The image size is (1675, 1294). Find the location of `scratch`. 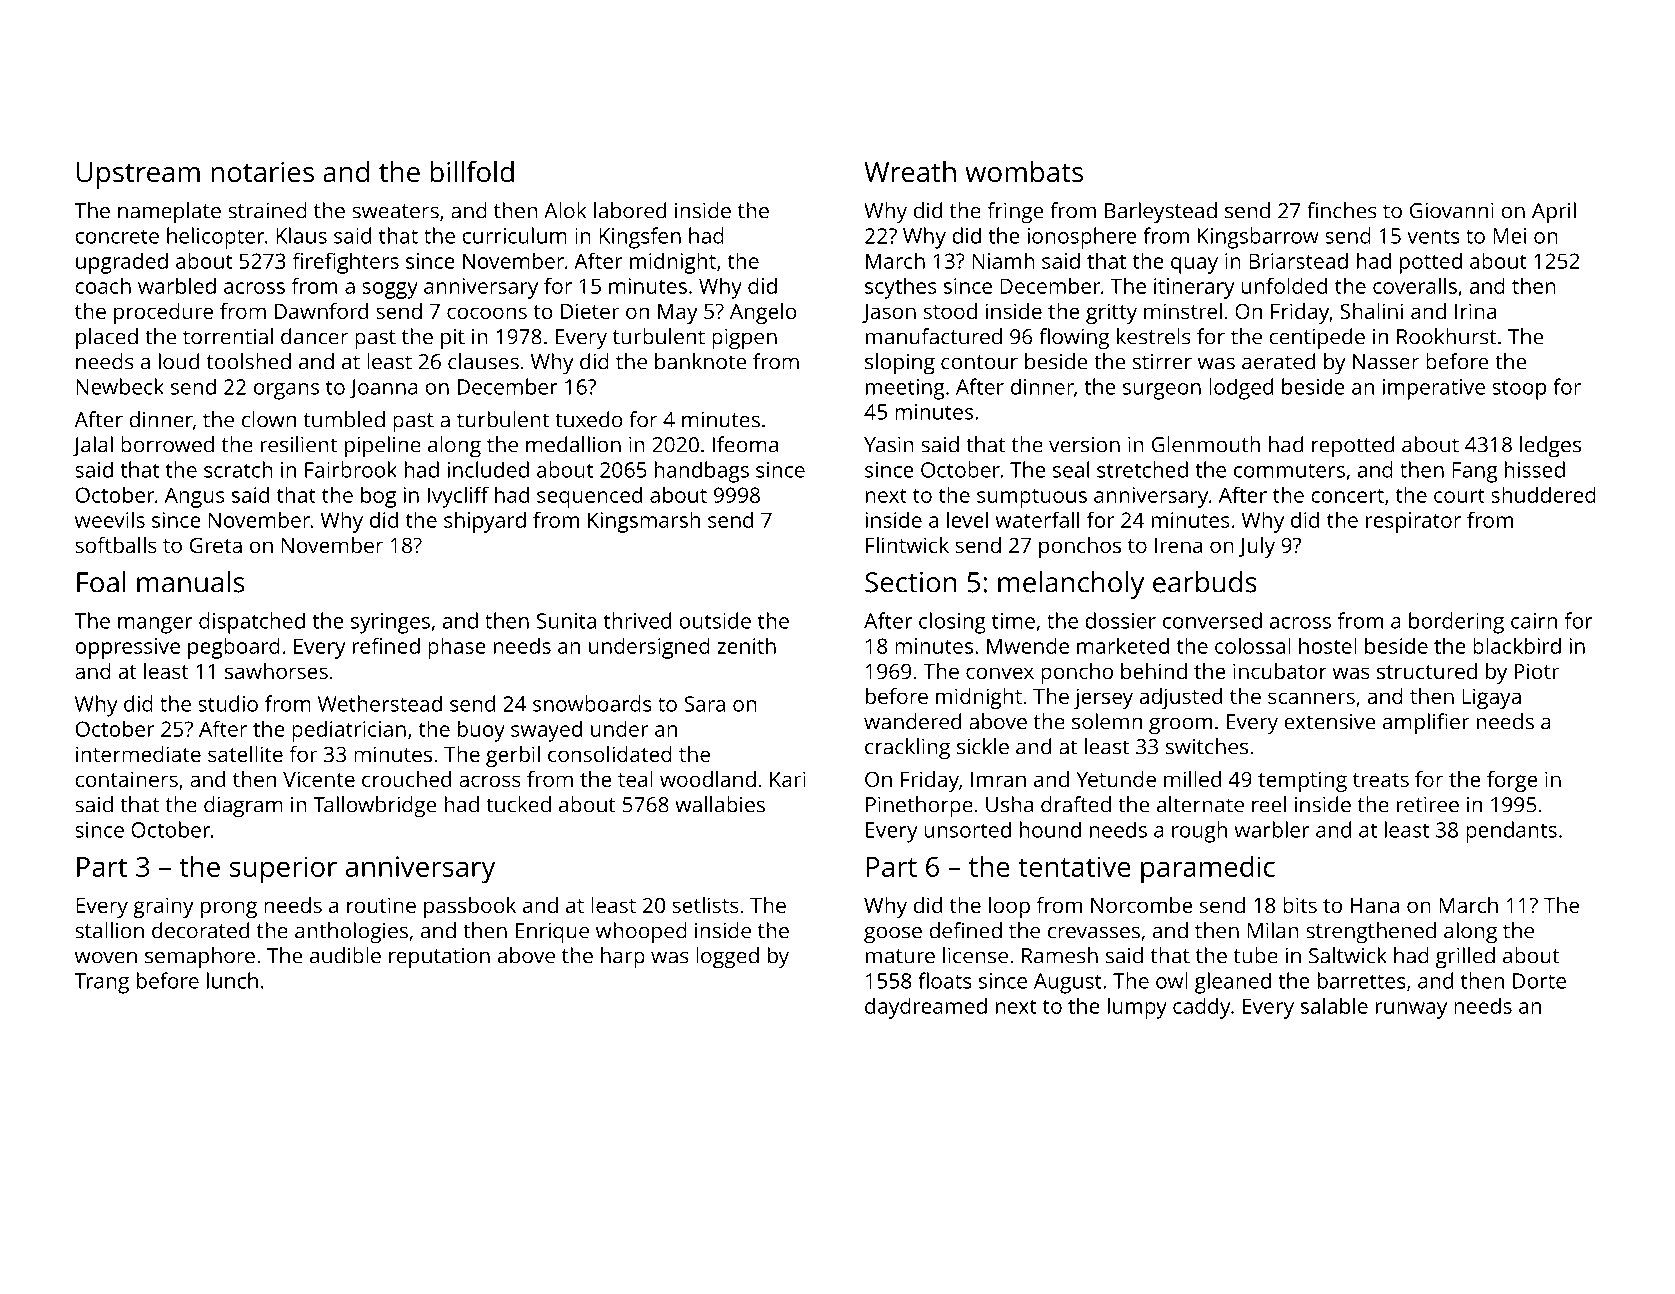

scratch is located at coordinates (238, 469).
